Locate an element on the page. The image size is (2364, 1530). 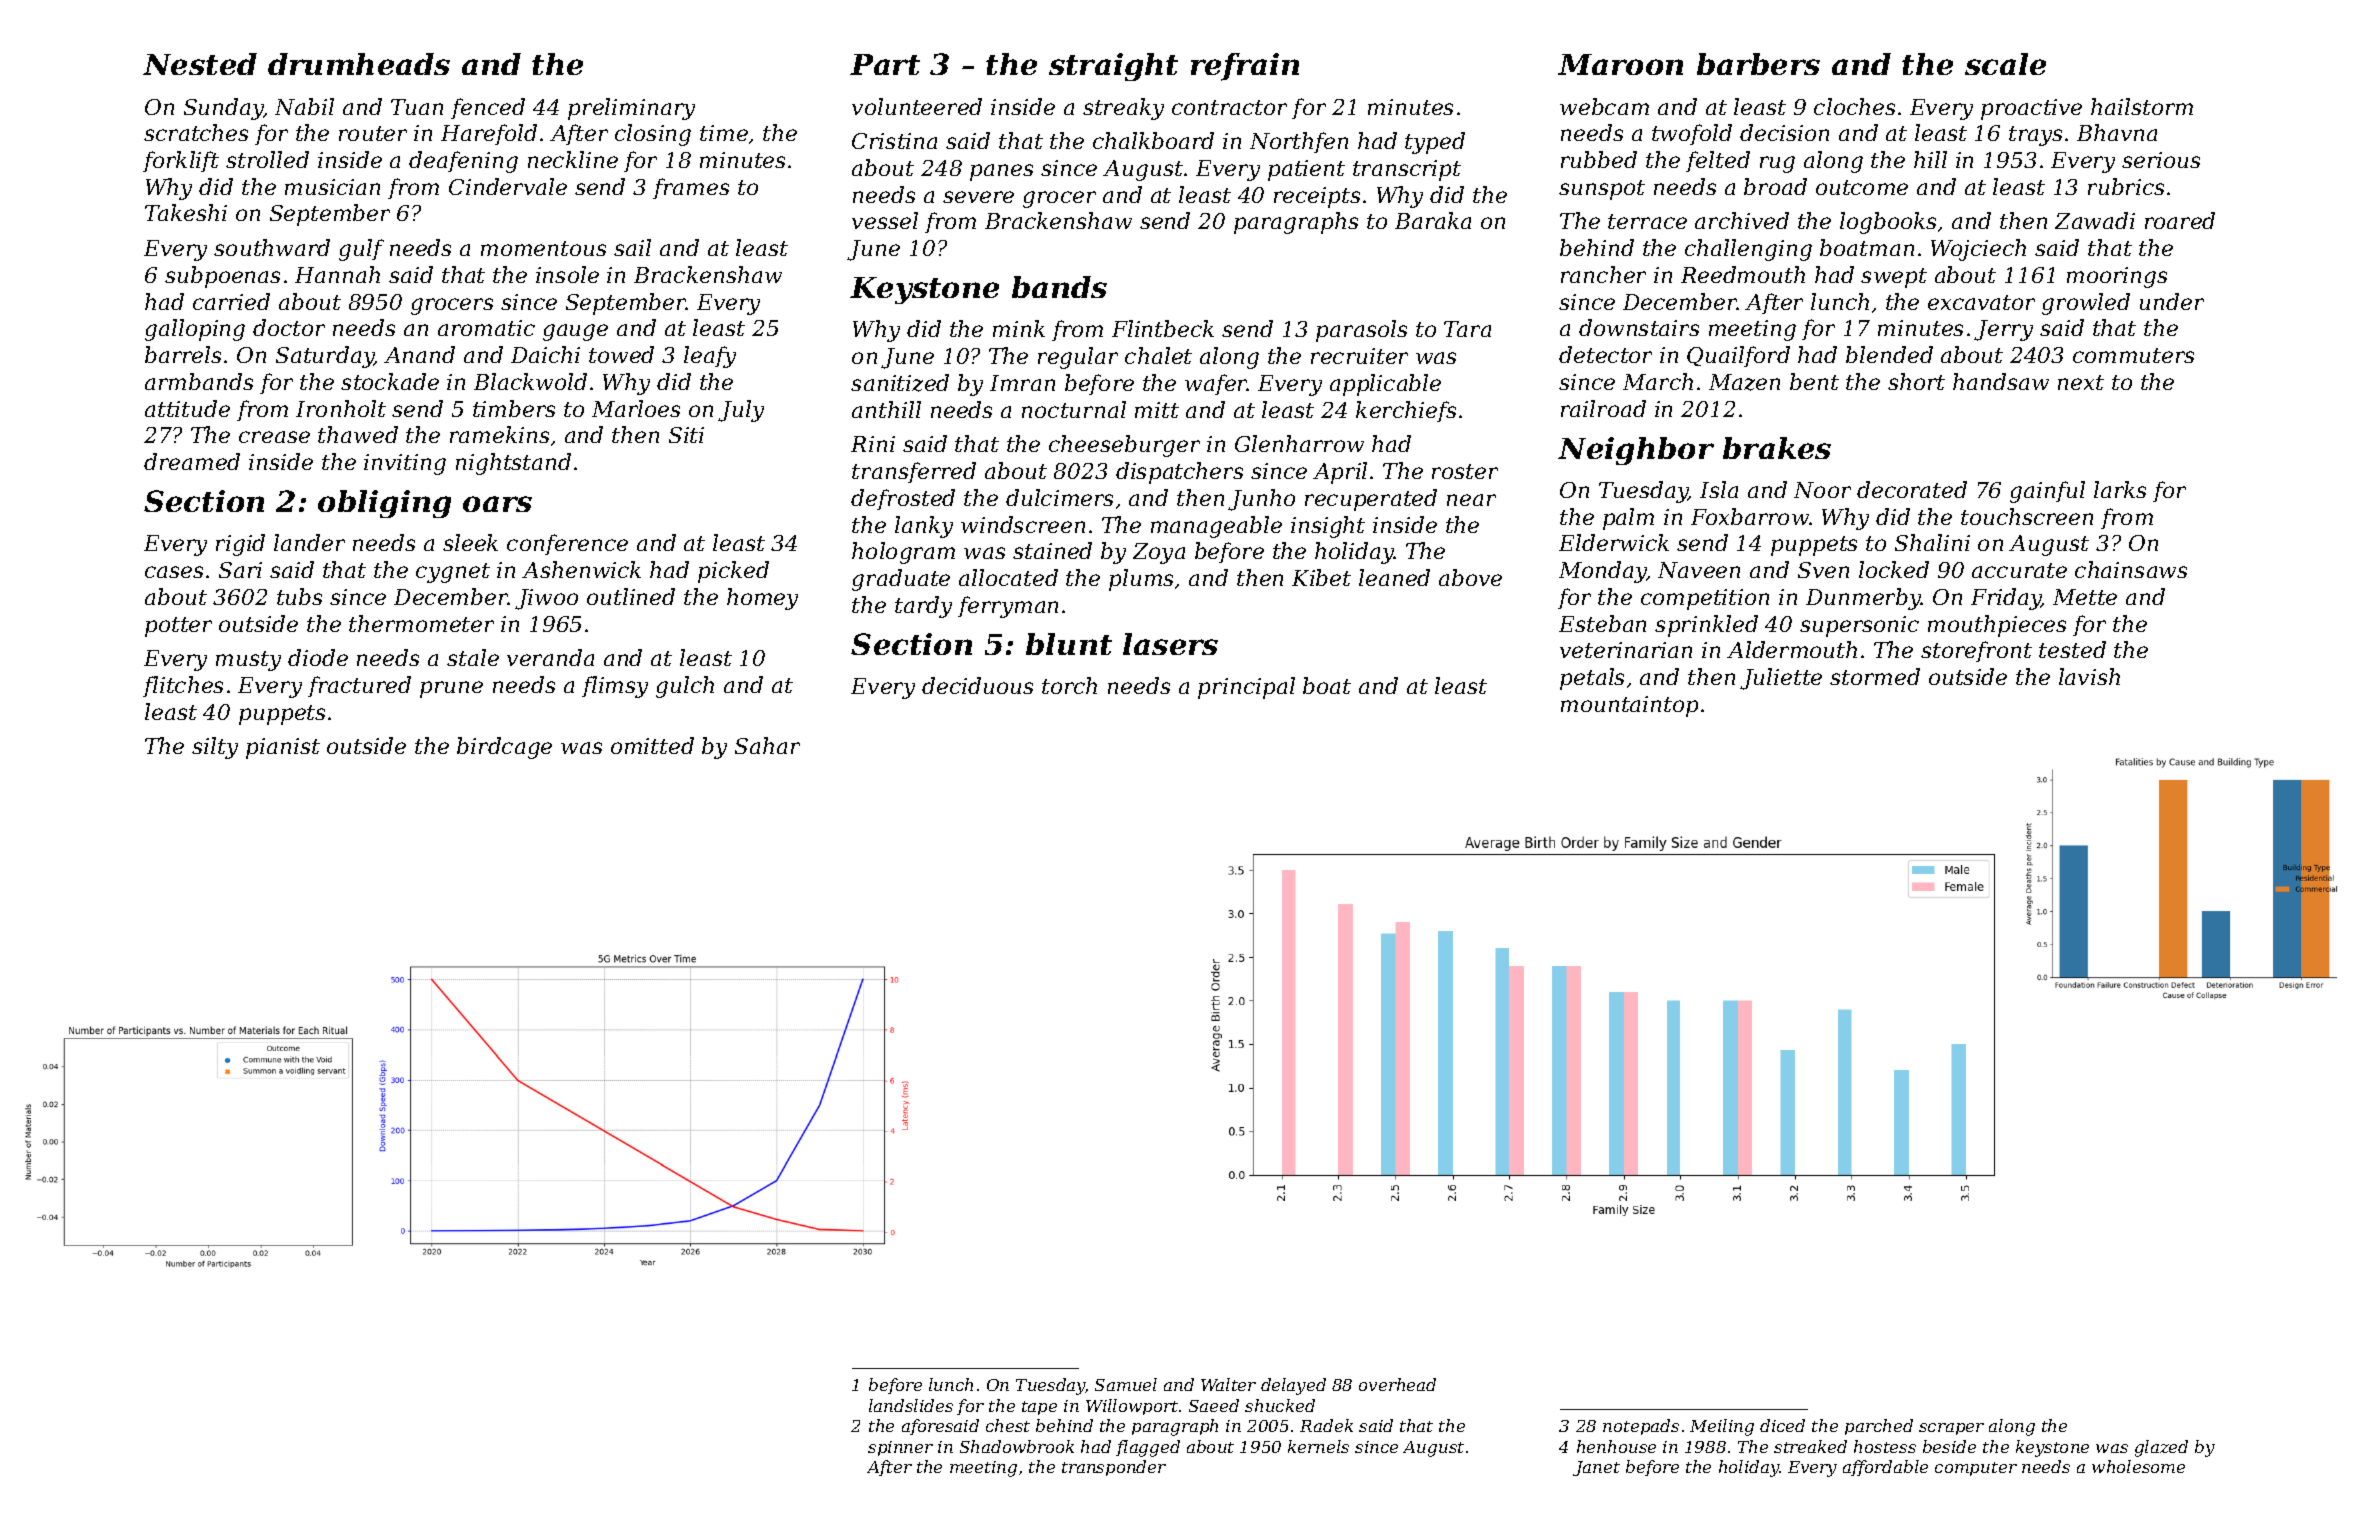
Janet is located at coordinates (1596, 1468).
